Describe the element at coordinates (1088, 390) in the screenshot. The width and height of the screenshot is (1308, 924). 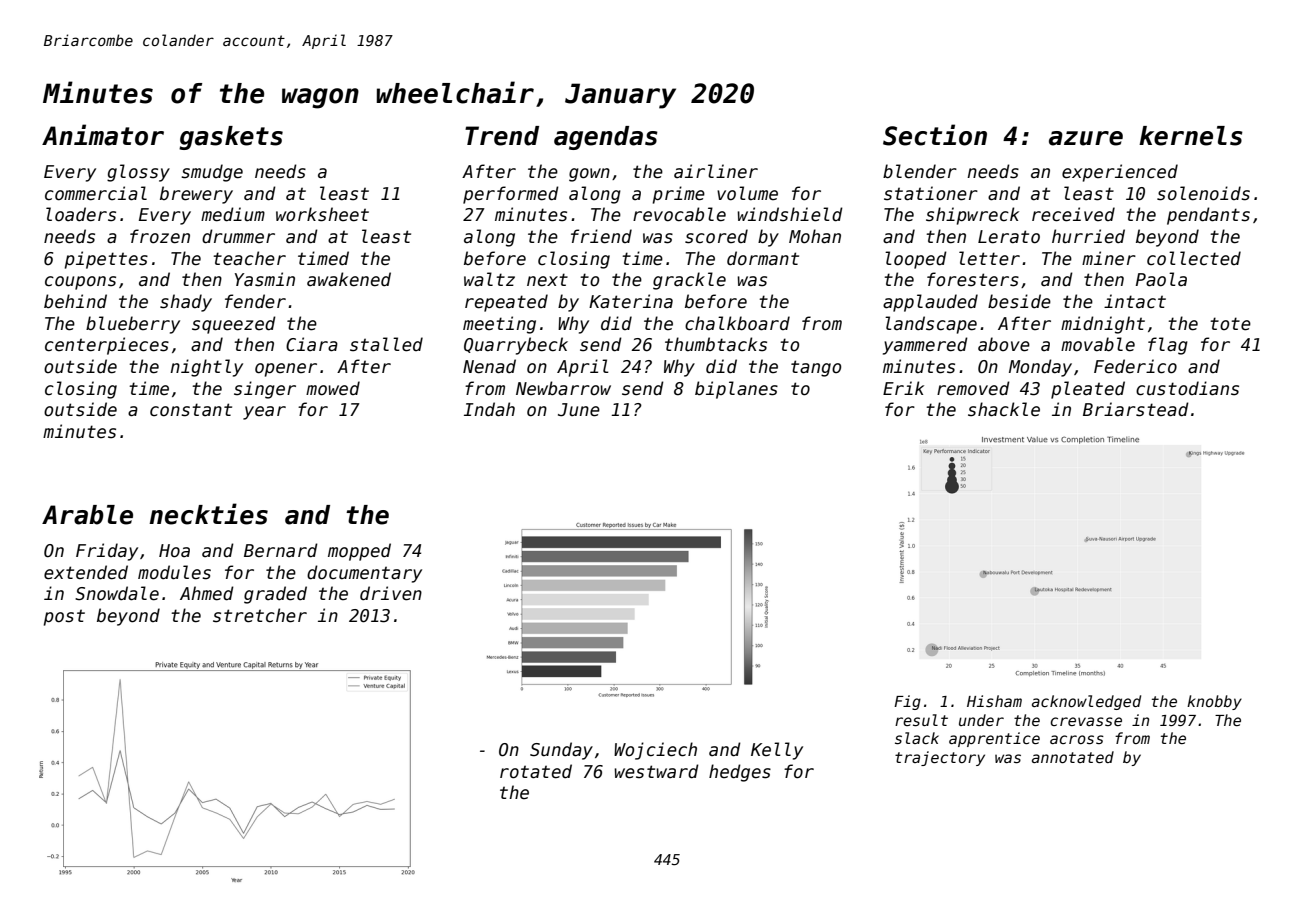
I see `pleated` at that location.
